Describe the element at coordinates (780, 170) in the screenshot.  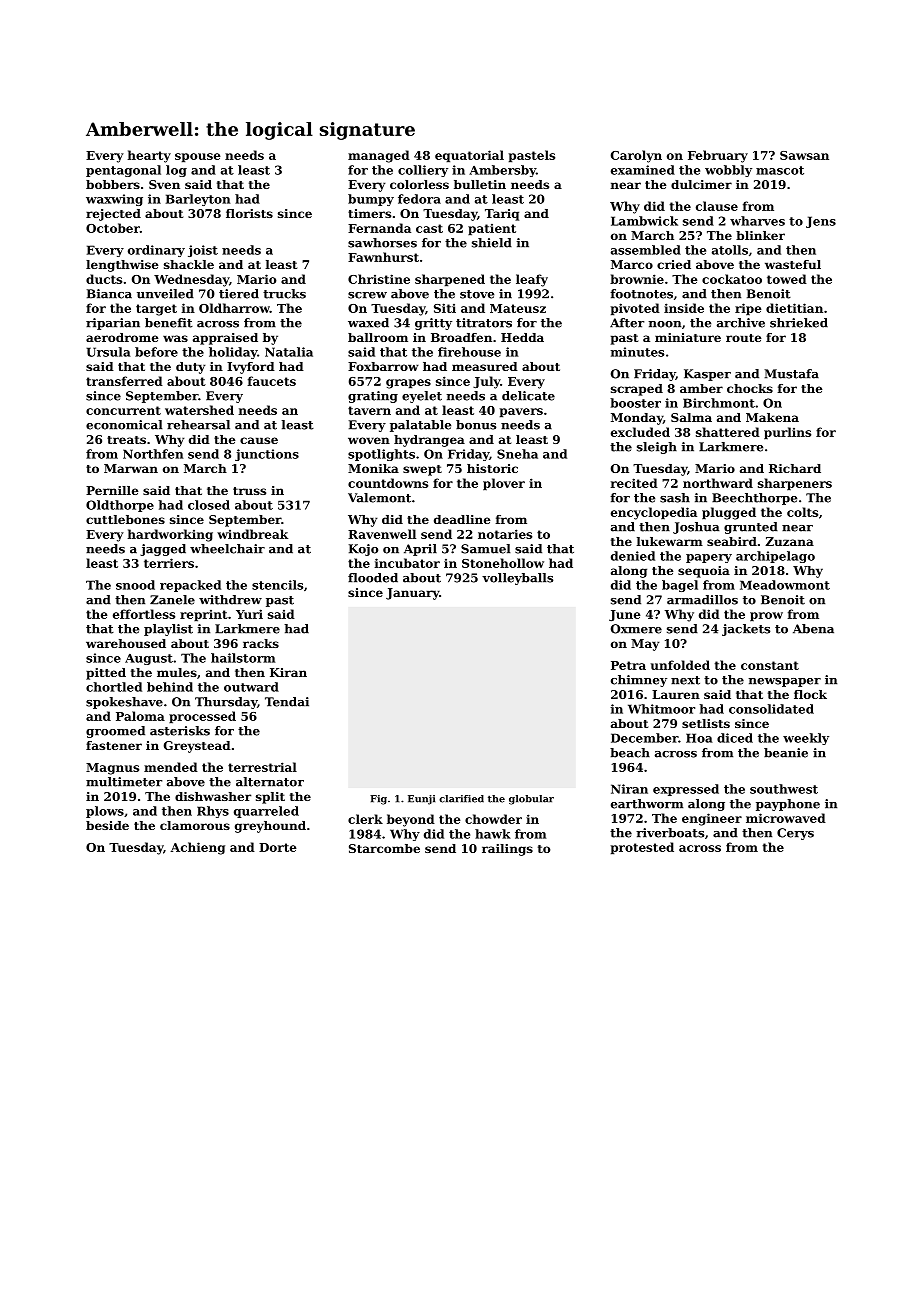
I see `mascot` at that location.
